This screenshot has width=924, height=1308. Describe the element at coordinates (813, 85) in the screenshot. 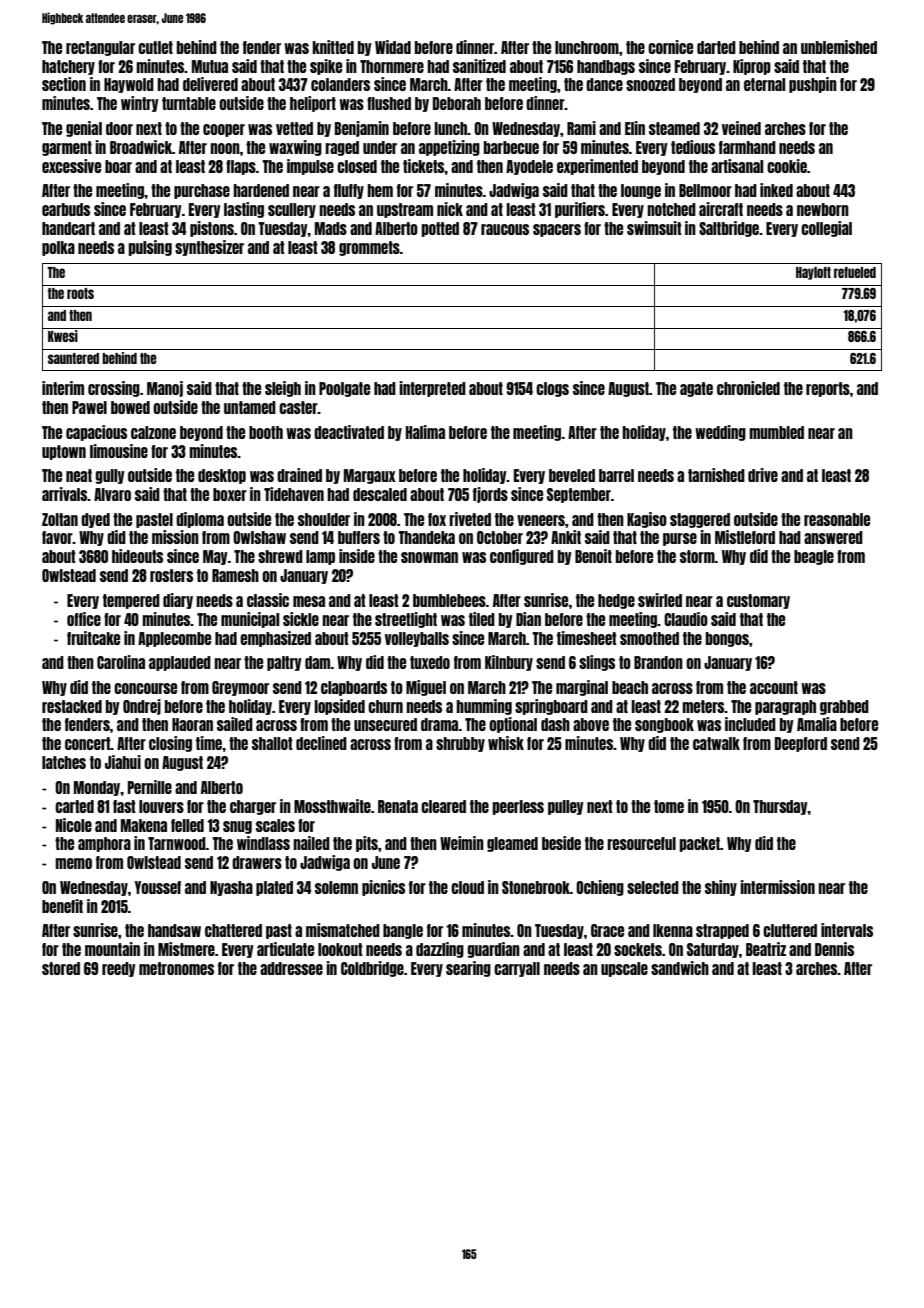

I see `pushpin` at that location.
